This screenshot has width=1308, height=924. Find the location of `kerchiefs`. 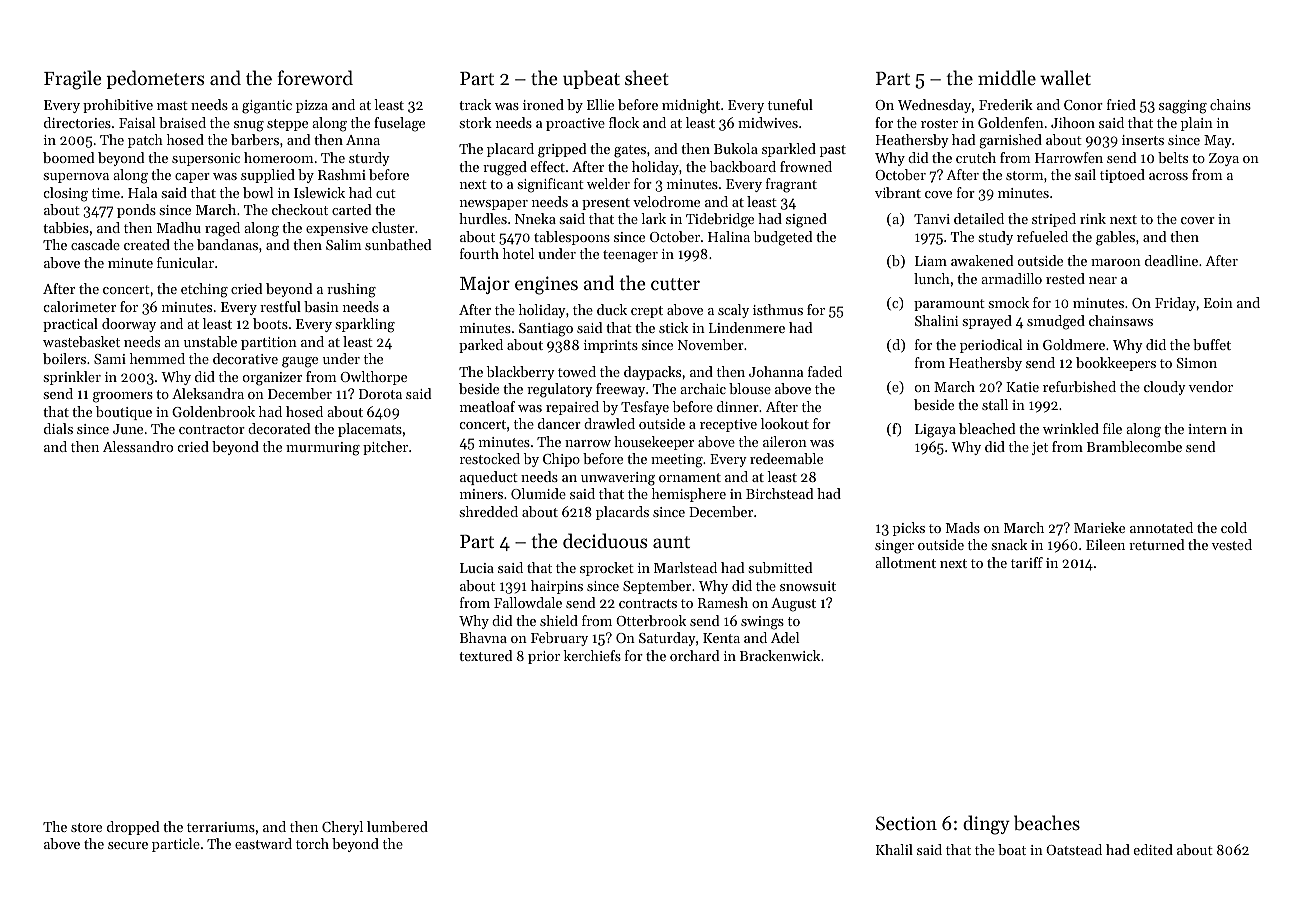

kerchiefs is located at coordinates (592, 655).
